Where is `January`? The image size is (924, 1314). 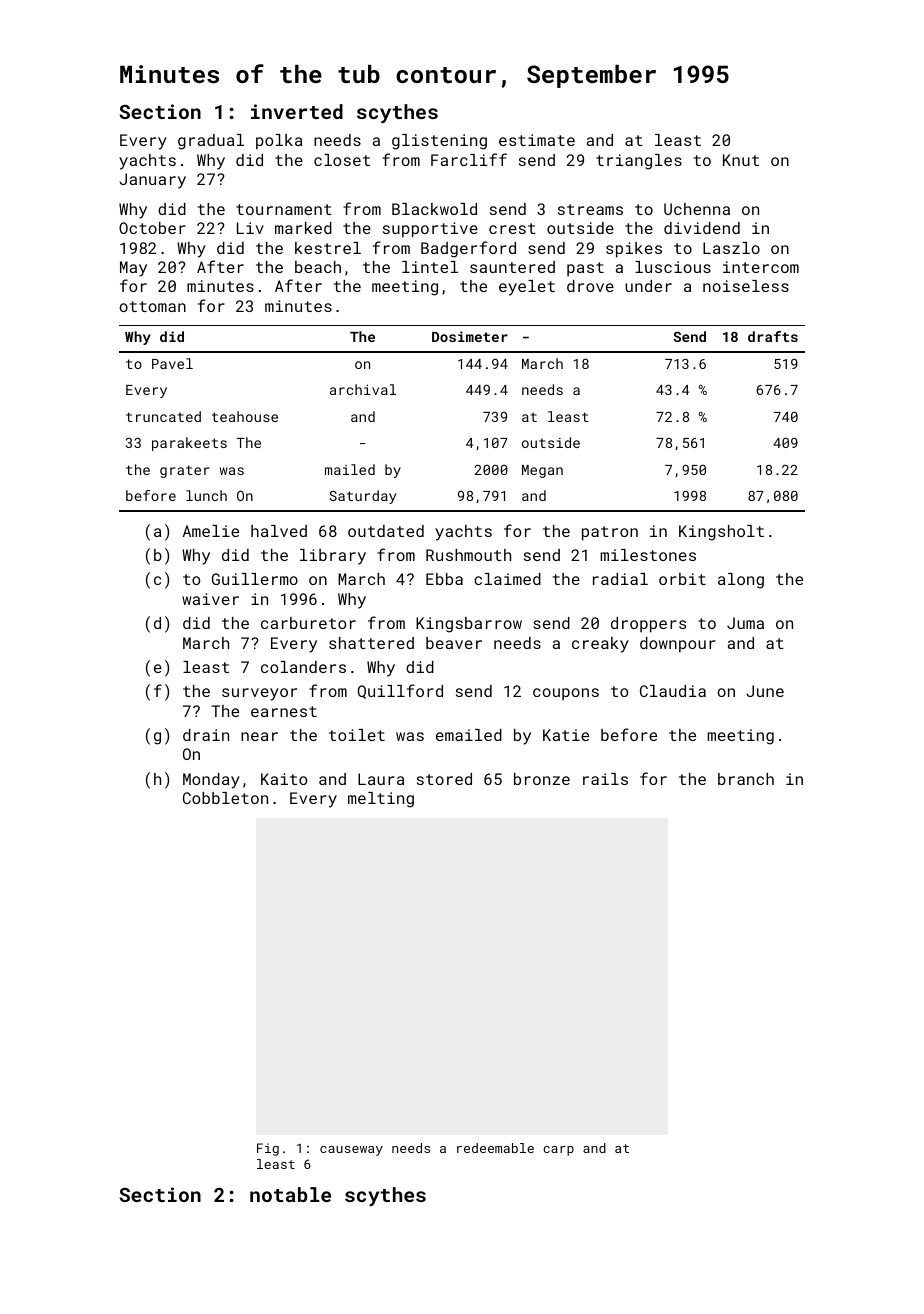
January is located at coordinates (152, 181).
